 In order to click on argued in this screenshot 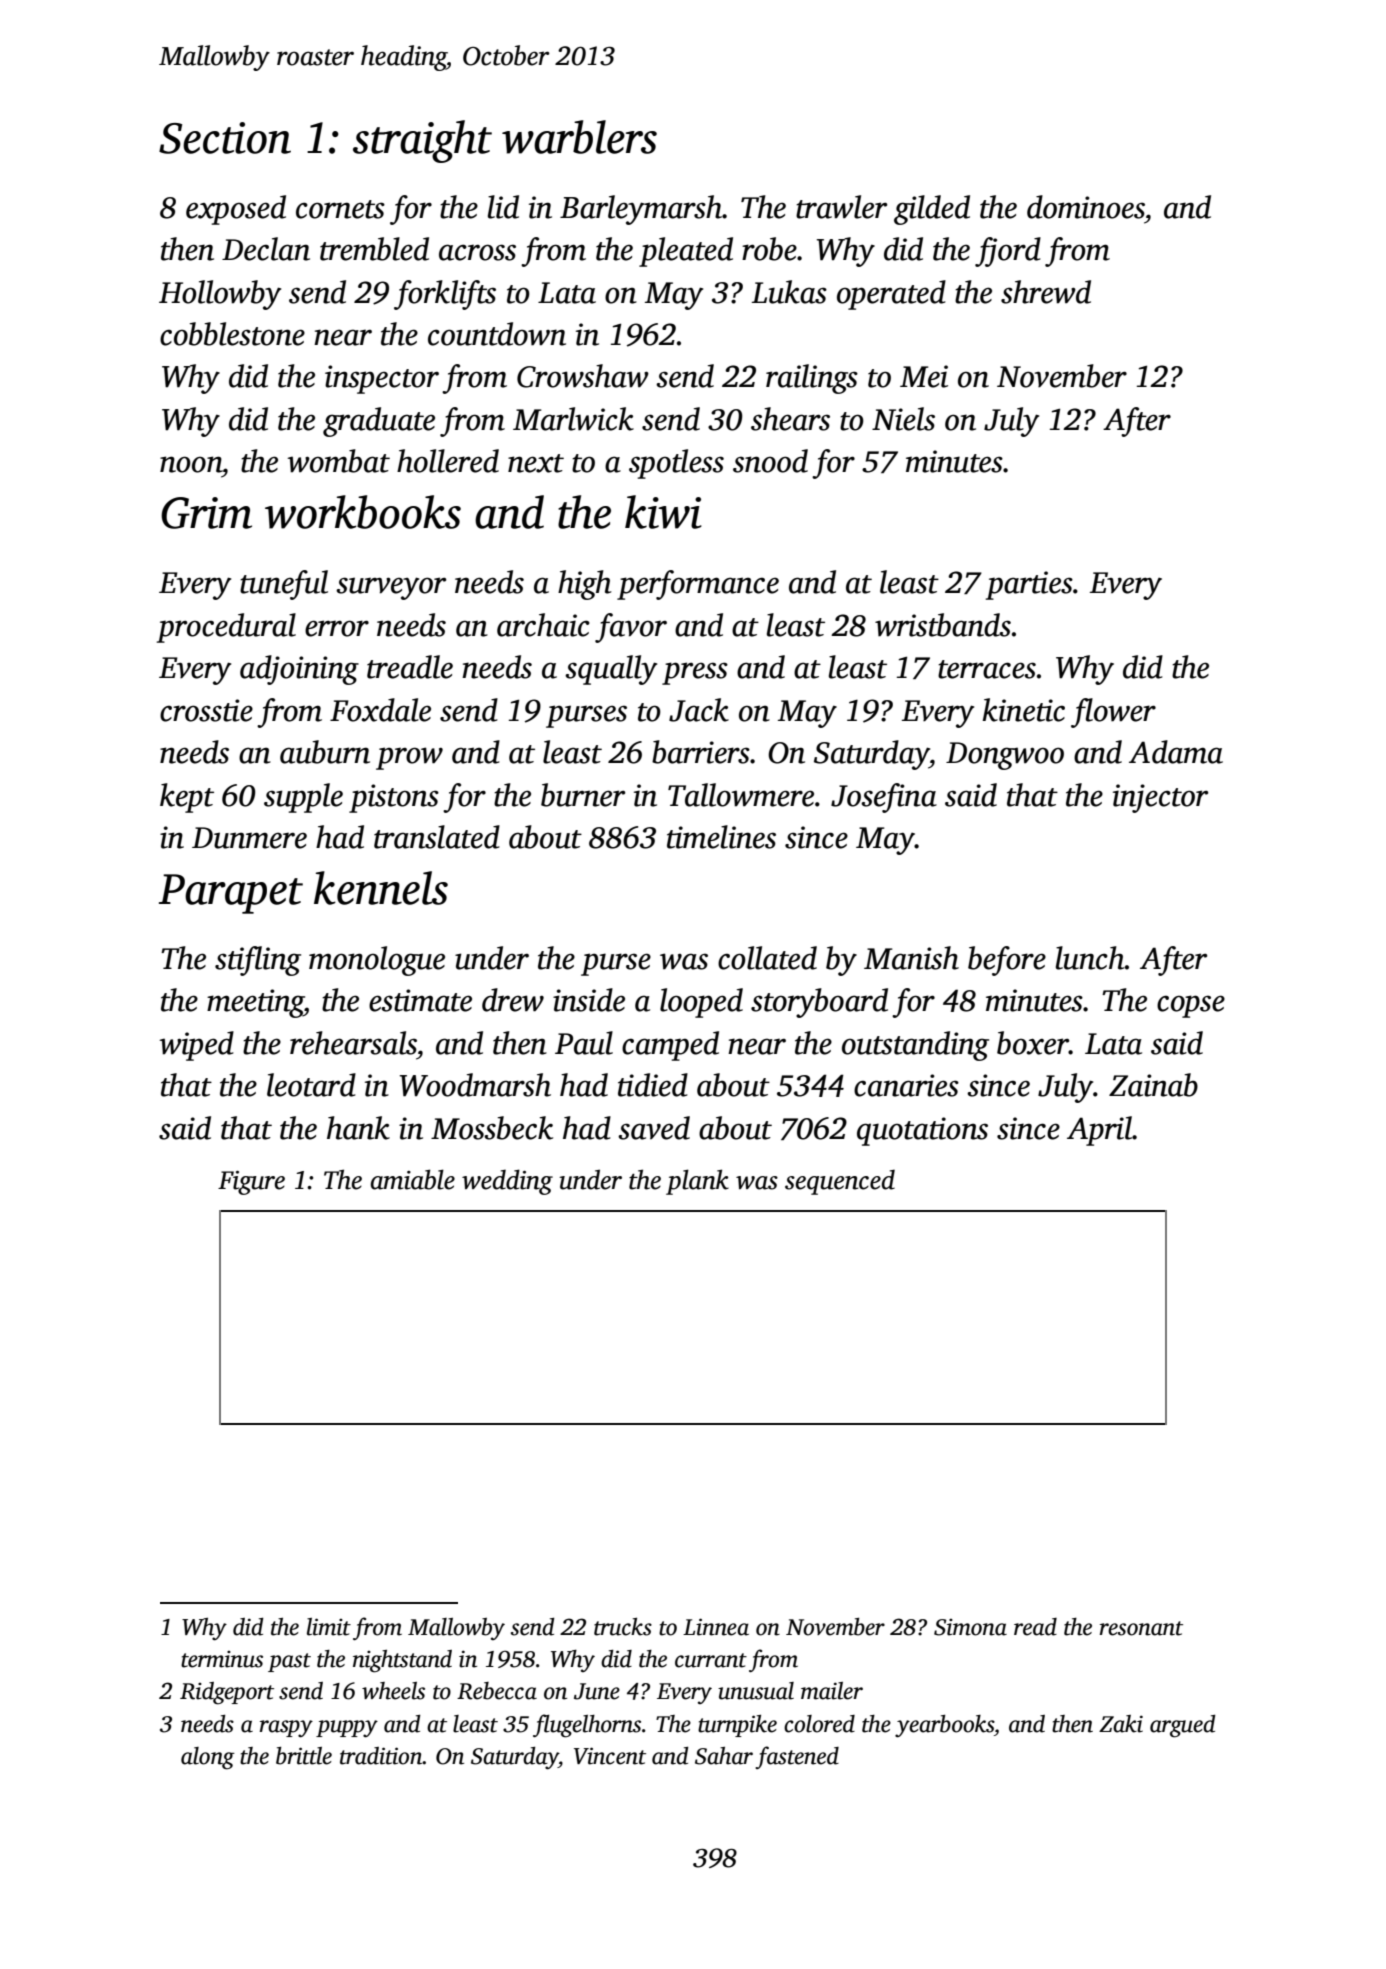, I will do `click(1183, 1726)`.
